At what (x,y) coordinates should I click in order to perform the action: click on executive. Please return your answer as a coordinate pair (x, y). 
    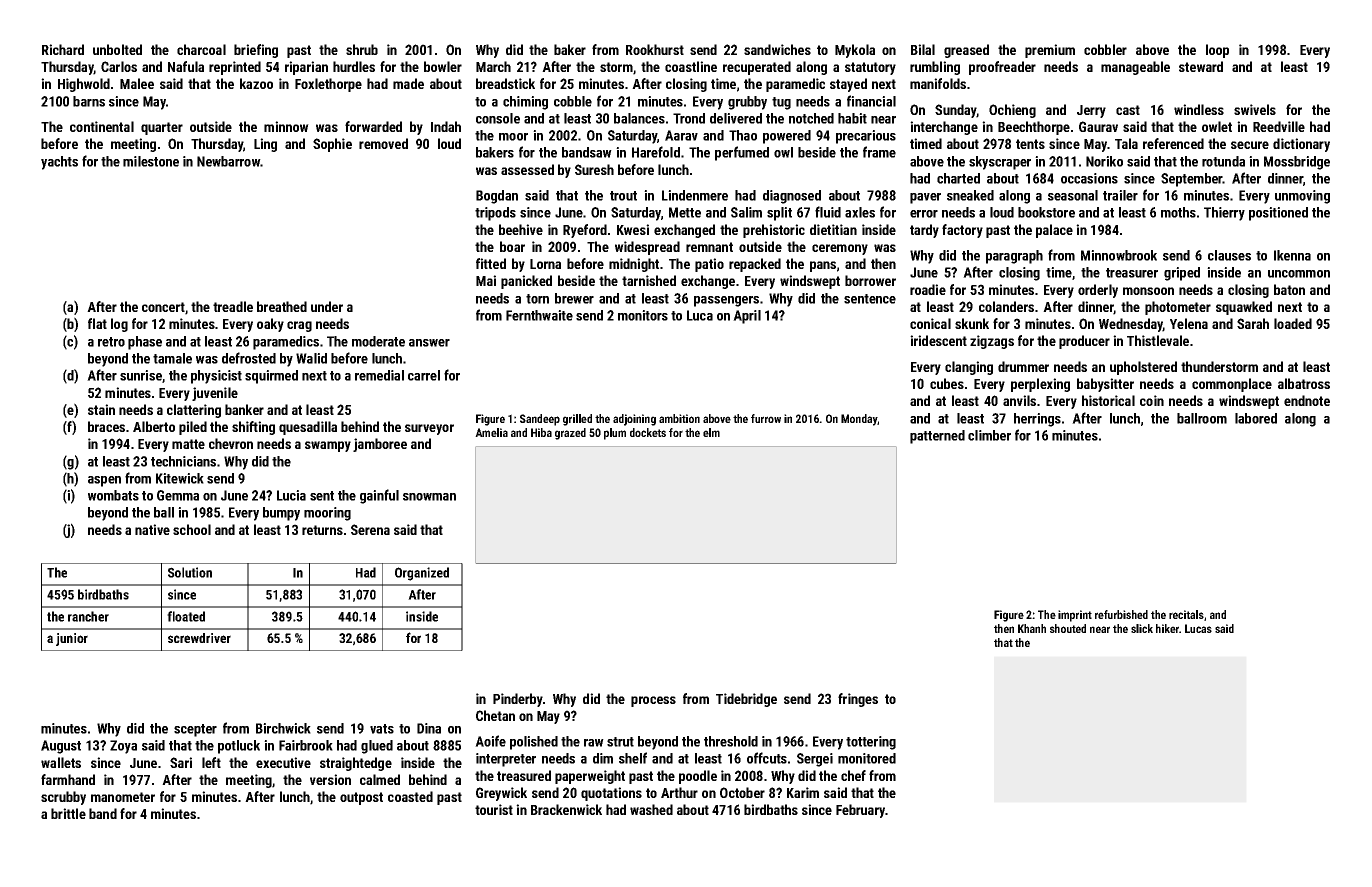
    Looking at the image, I should click on (283, 762).
